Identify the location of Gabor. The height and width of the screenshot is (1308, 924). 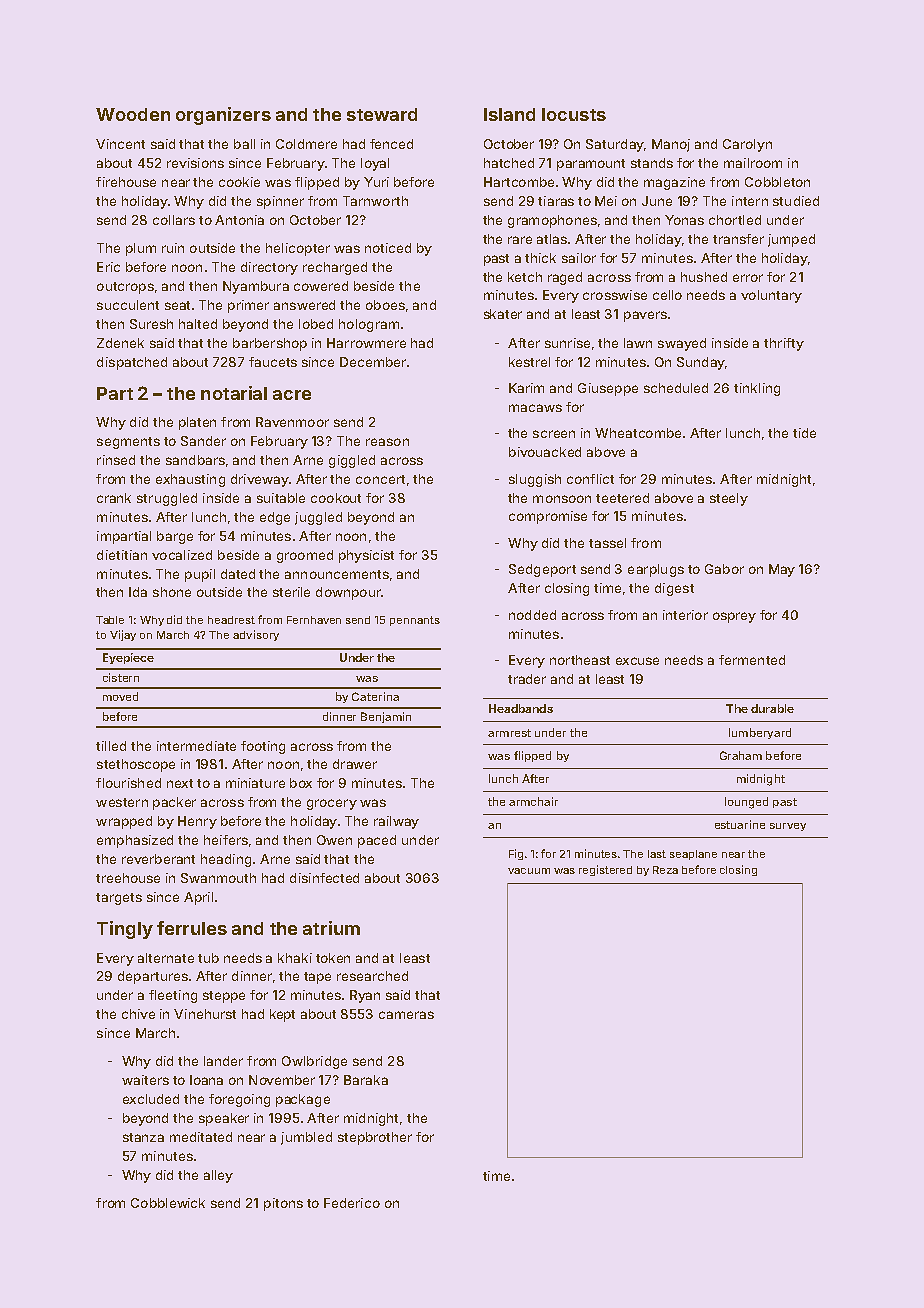
(724, 569).
